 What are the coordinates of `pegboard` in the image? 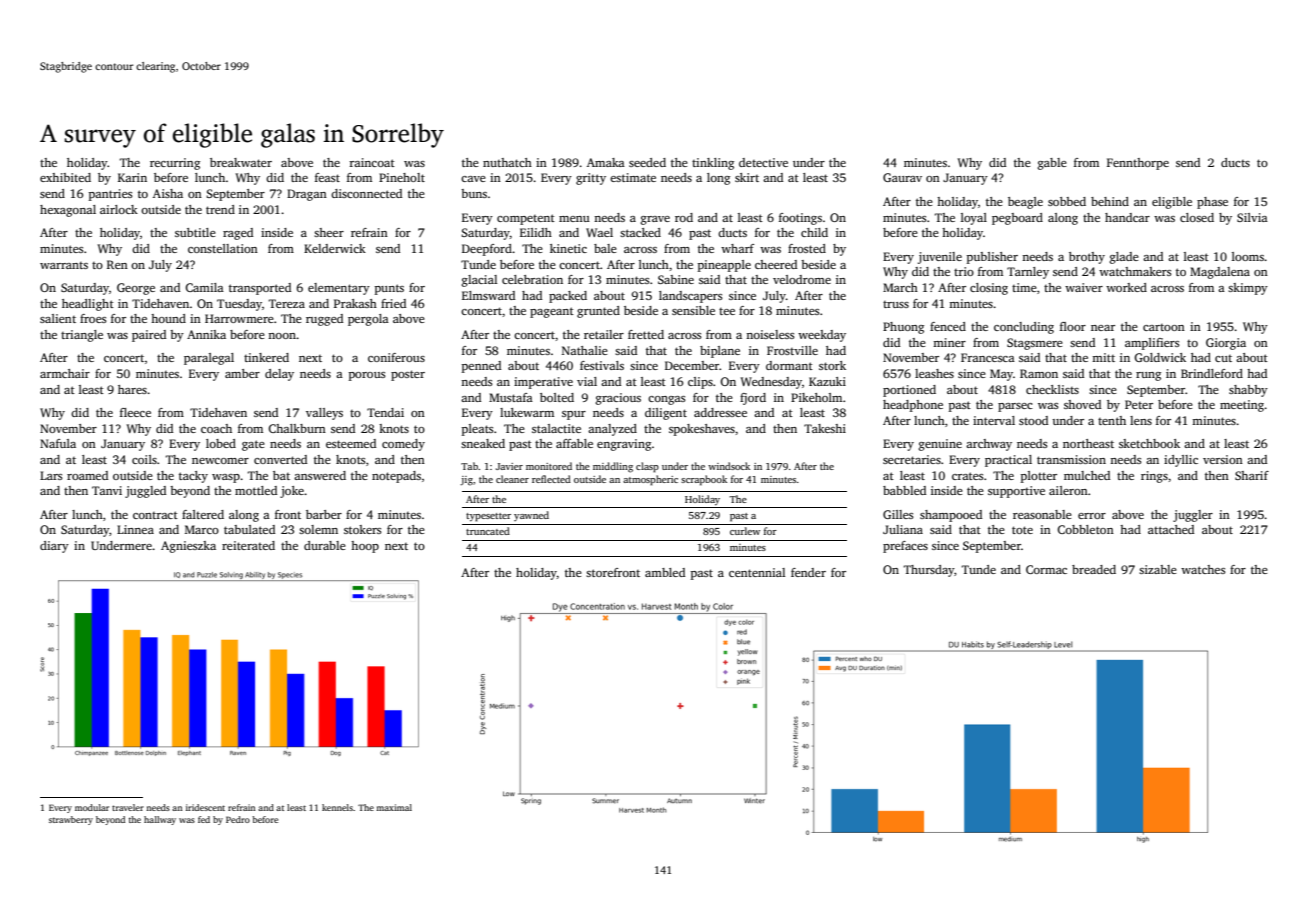 It's located at (1017, 219).
